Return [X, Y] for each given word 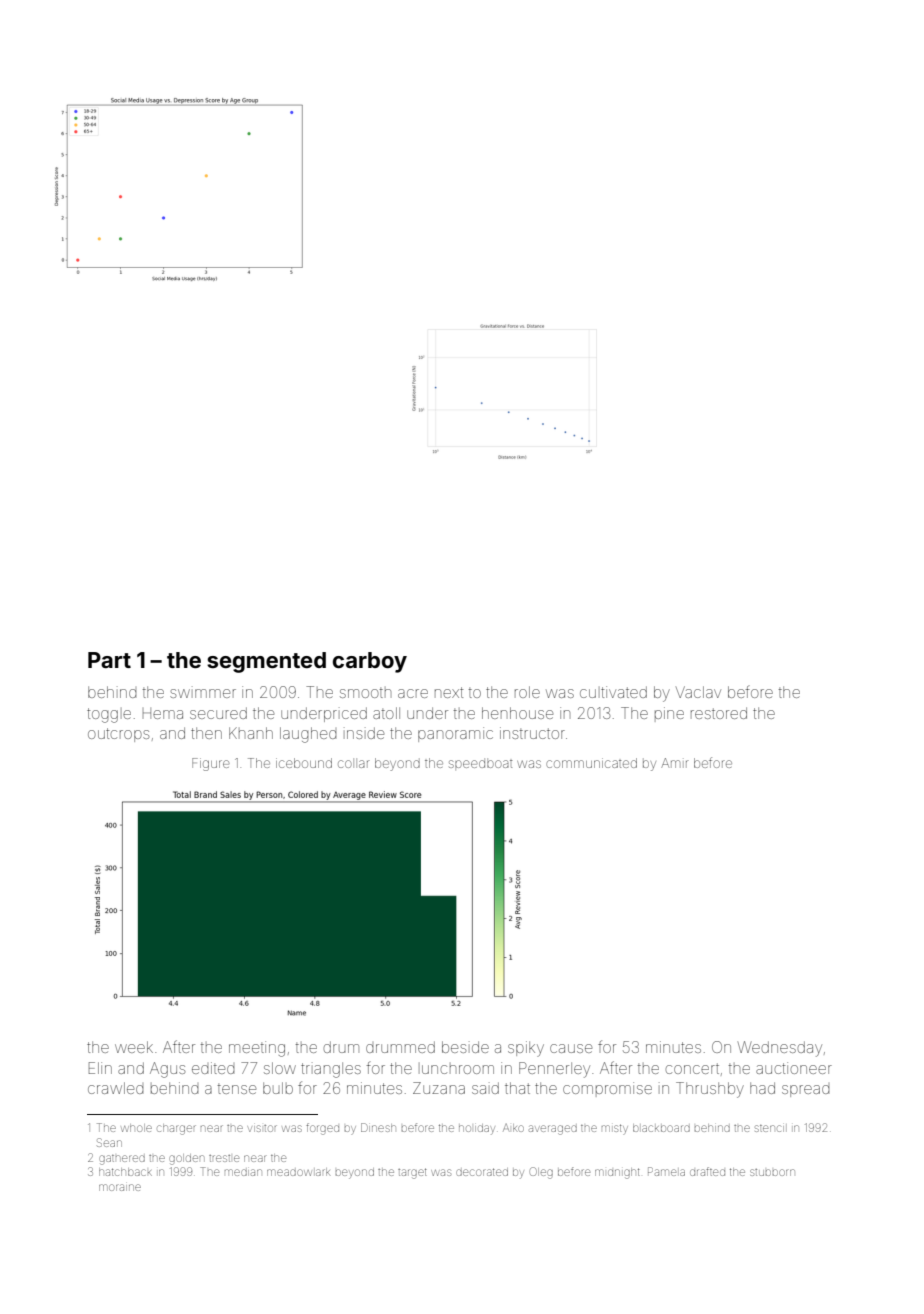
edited [213, 1068]
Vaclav [698, 692]
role [527, 692]
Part [109, 660]
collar [354, 764]
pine [669, 713]
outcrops [118, 735]
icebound [304, 763]
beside [465, 1047]
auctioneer [794, 1068]
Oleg [541, 1173]
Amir [675, 763]
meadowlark [298, 1172]
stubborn [772, 1172]
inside [365, 733]
